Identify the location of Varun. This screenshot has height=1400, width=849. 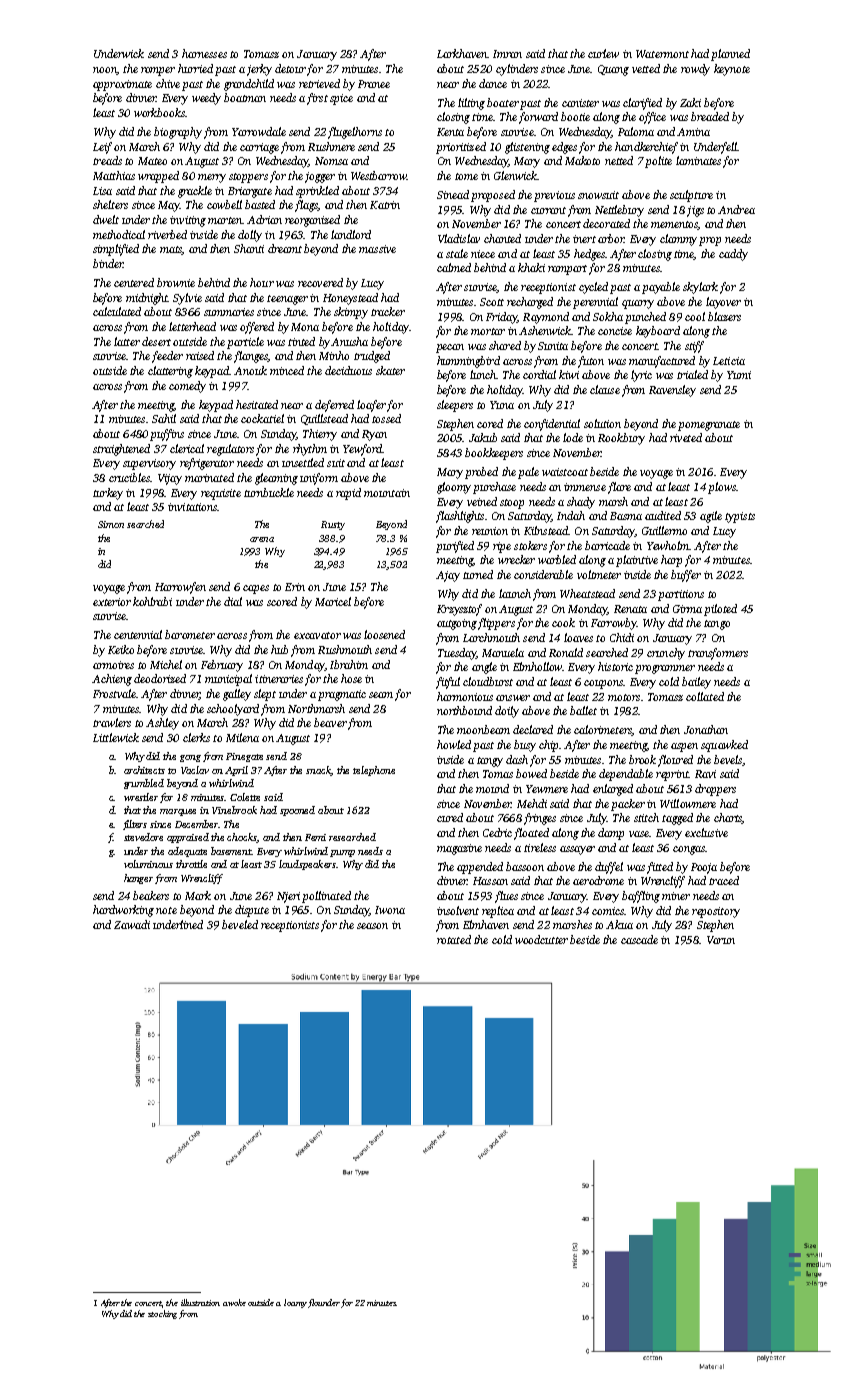
(721, 940).
